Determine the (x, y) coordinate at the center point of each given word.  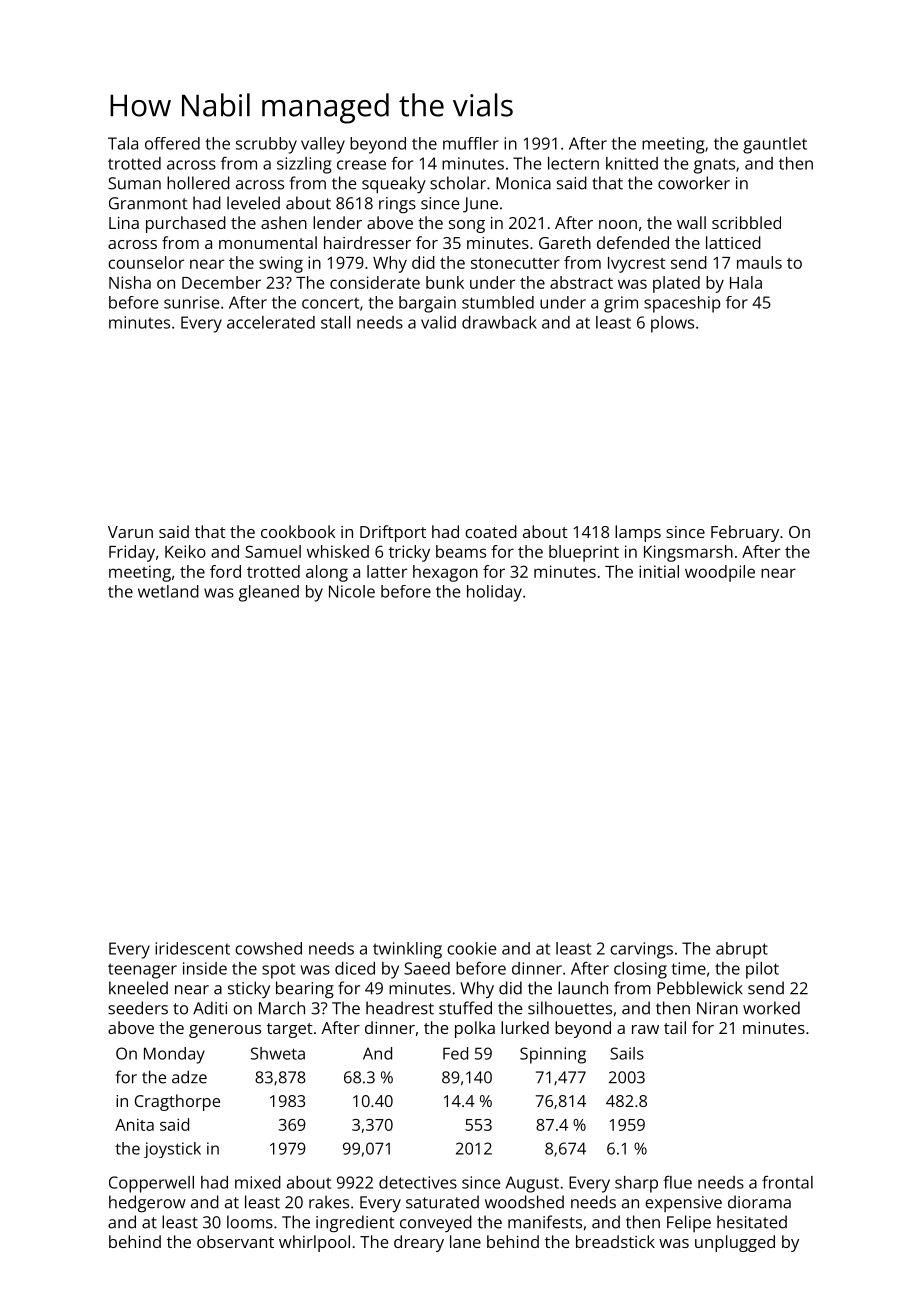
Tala (123, 143)
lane (465, 1241)
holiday (494, 593)
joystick (172, 1150)
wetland (168, 591)
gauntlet (775, 145)
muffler (471, 143)
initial (659, 571)
